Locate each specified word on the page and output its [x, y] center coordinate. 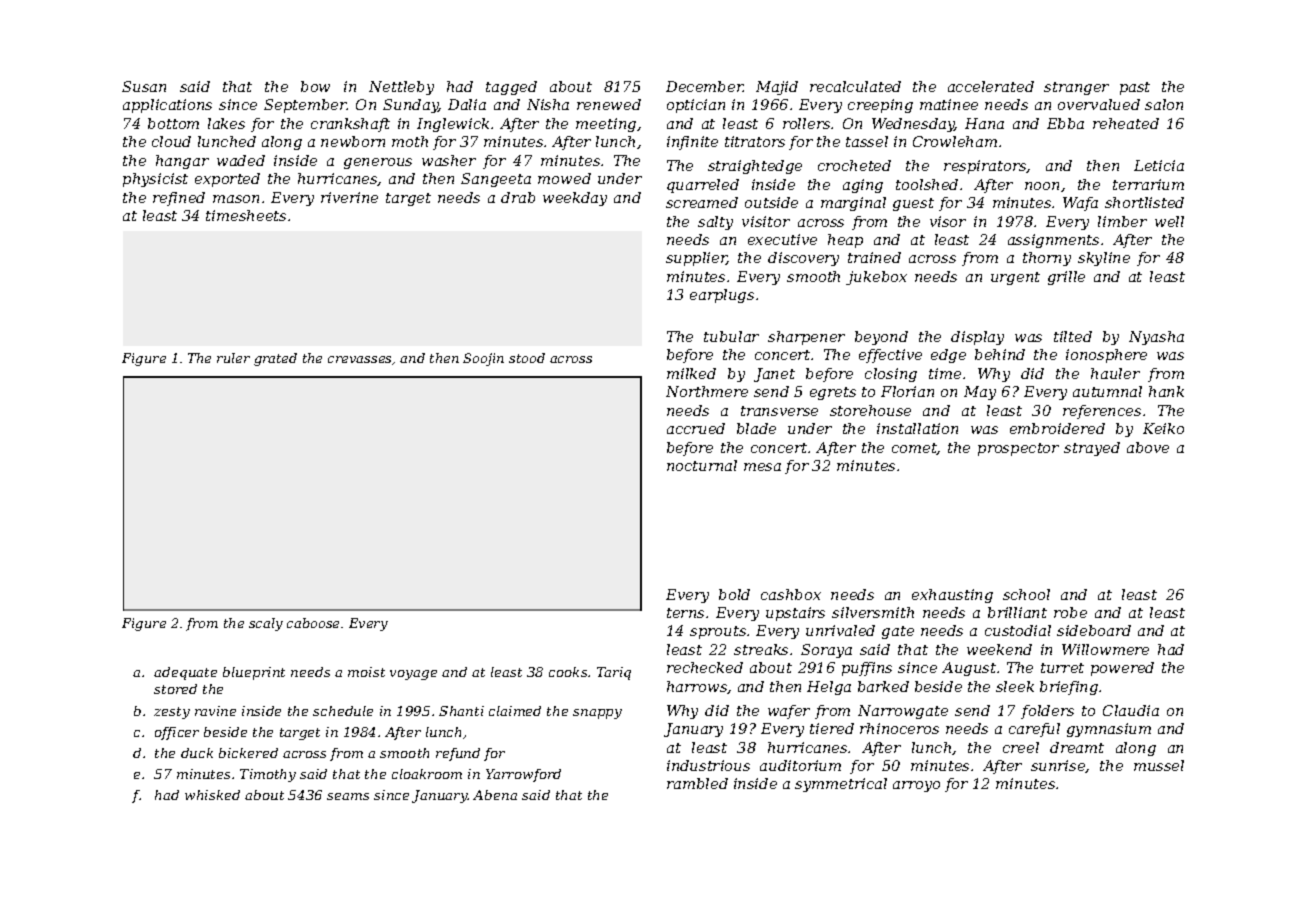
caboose [313, 623]
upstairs [795, 614]
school [1026, 594]
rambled [697, 783]
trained [874, 257]
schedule [343, 711]
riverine [349, 197]
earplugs [722, 296]
